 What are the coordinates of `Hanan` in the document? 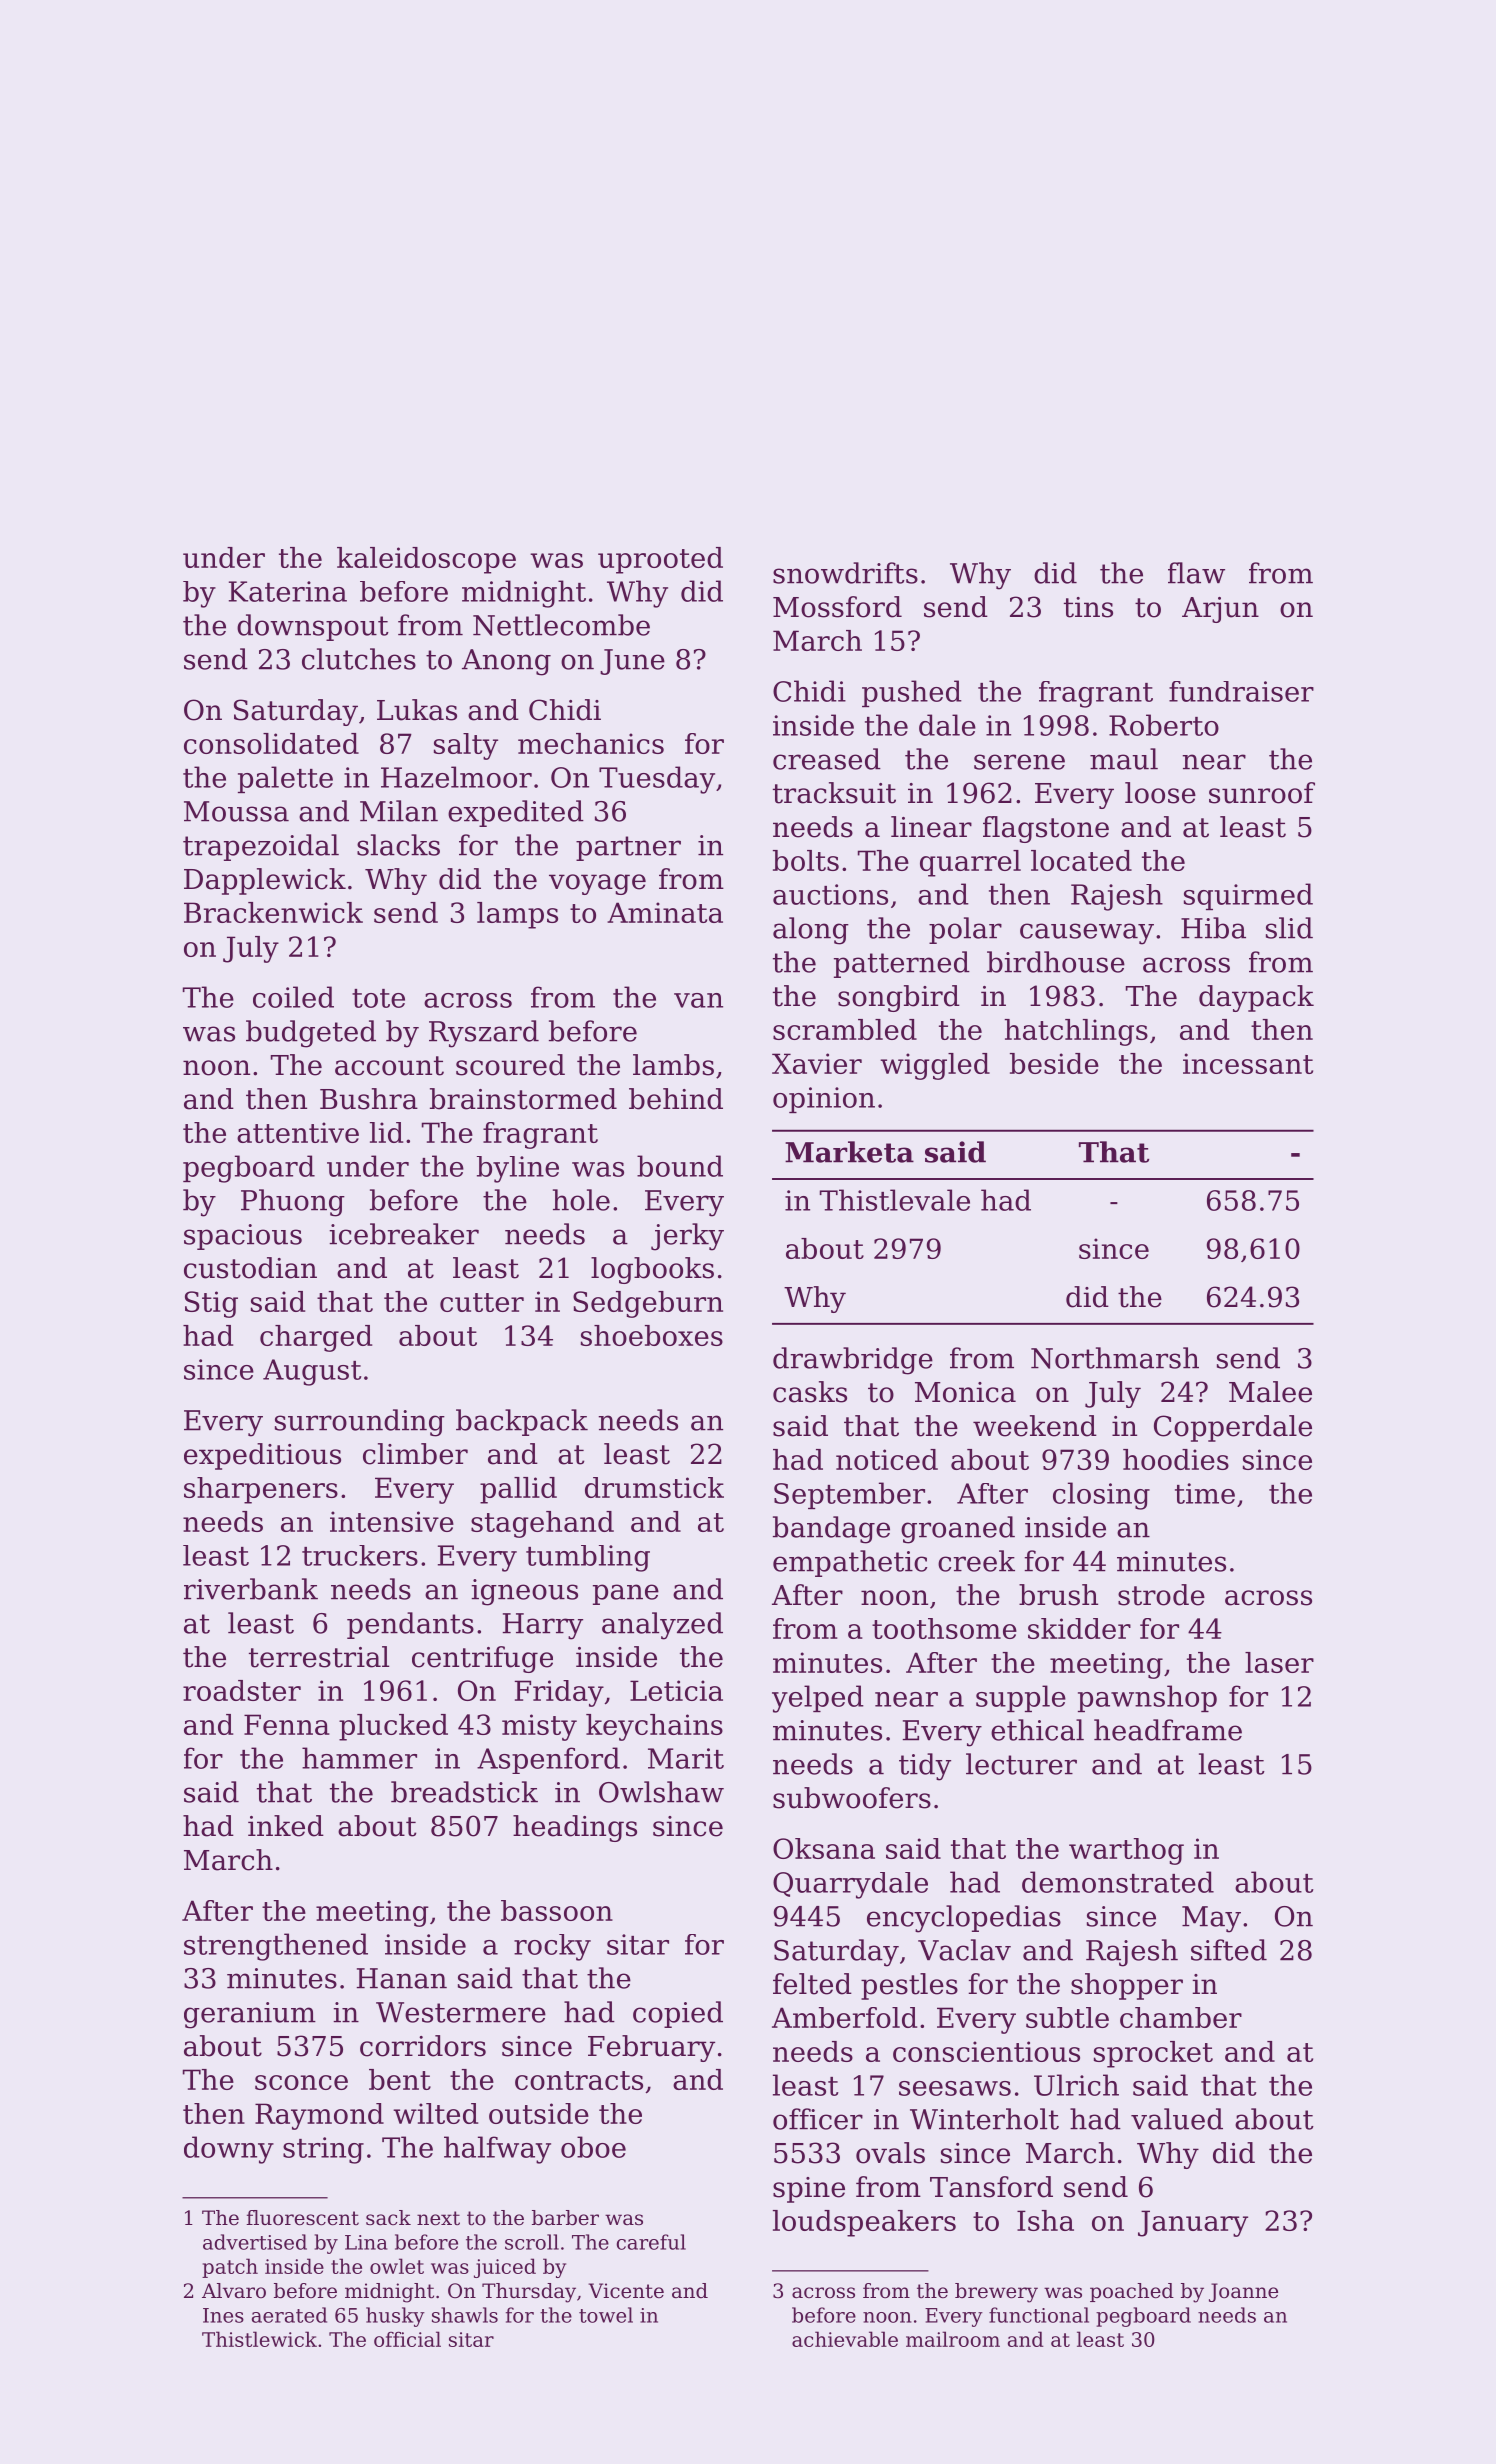 It's located at (402, 1978).
